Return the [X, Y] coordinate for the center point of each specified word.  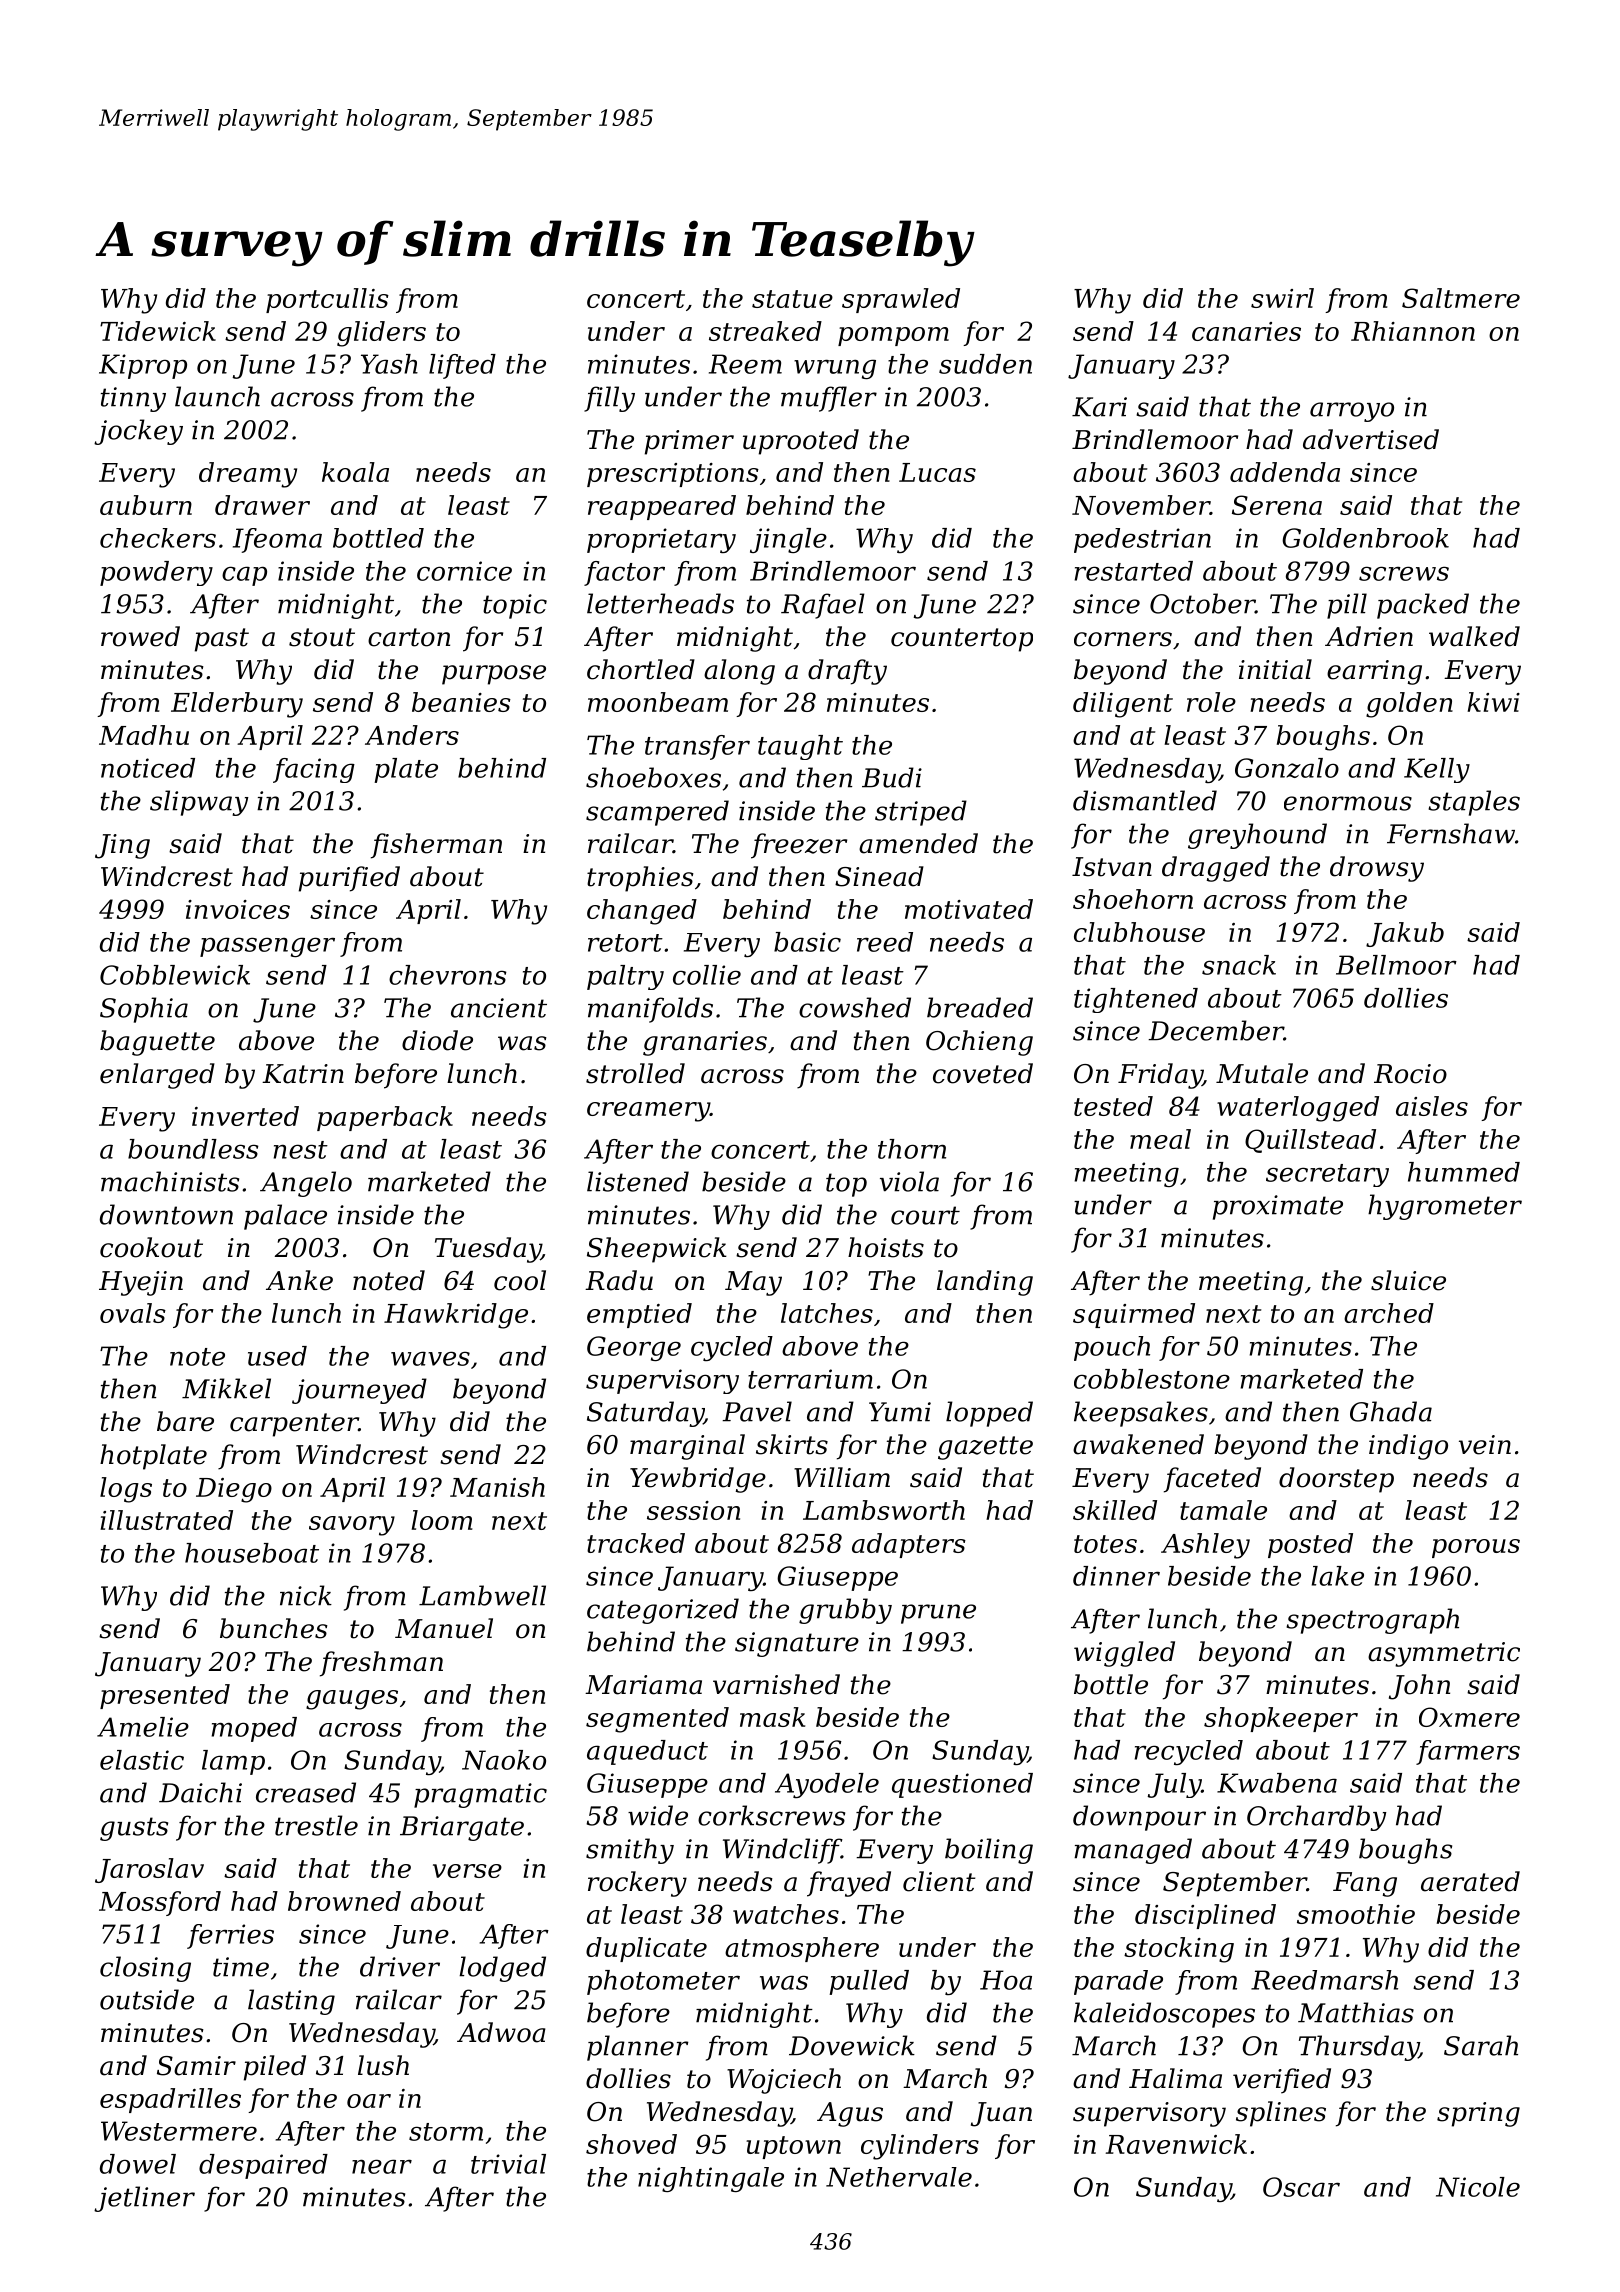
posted [1310, 1545]
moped [254, 1729]
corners [1123, 639]
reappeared [662, 507]
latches [827, 1313]
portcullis [327, 300]
